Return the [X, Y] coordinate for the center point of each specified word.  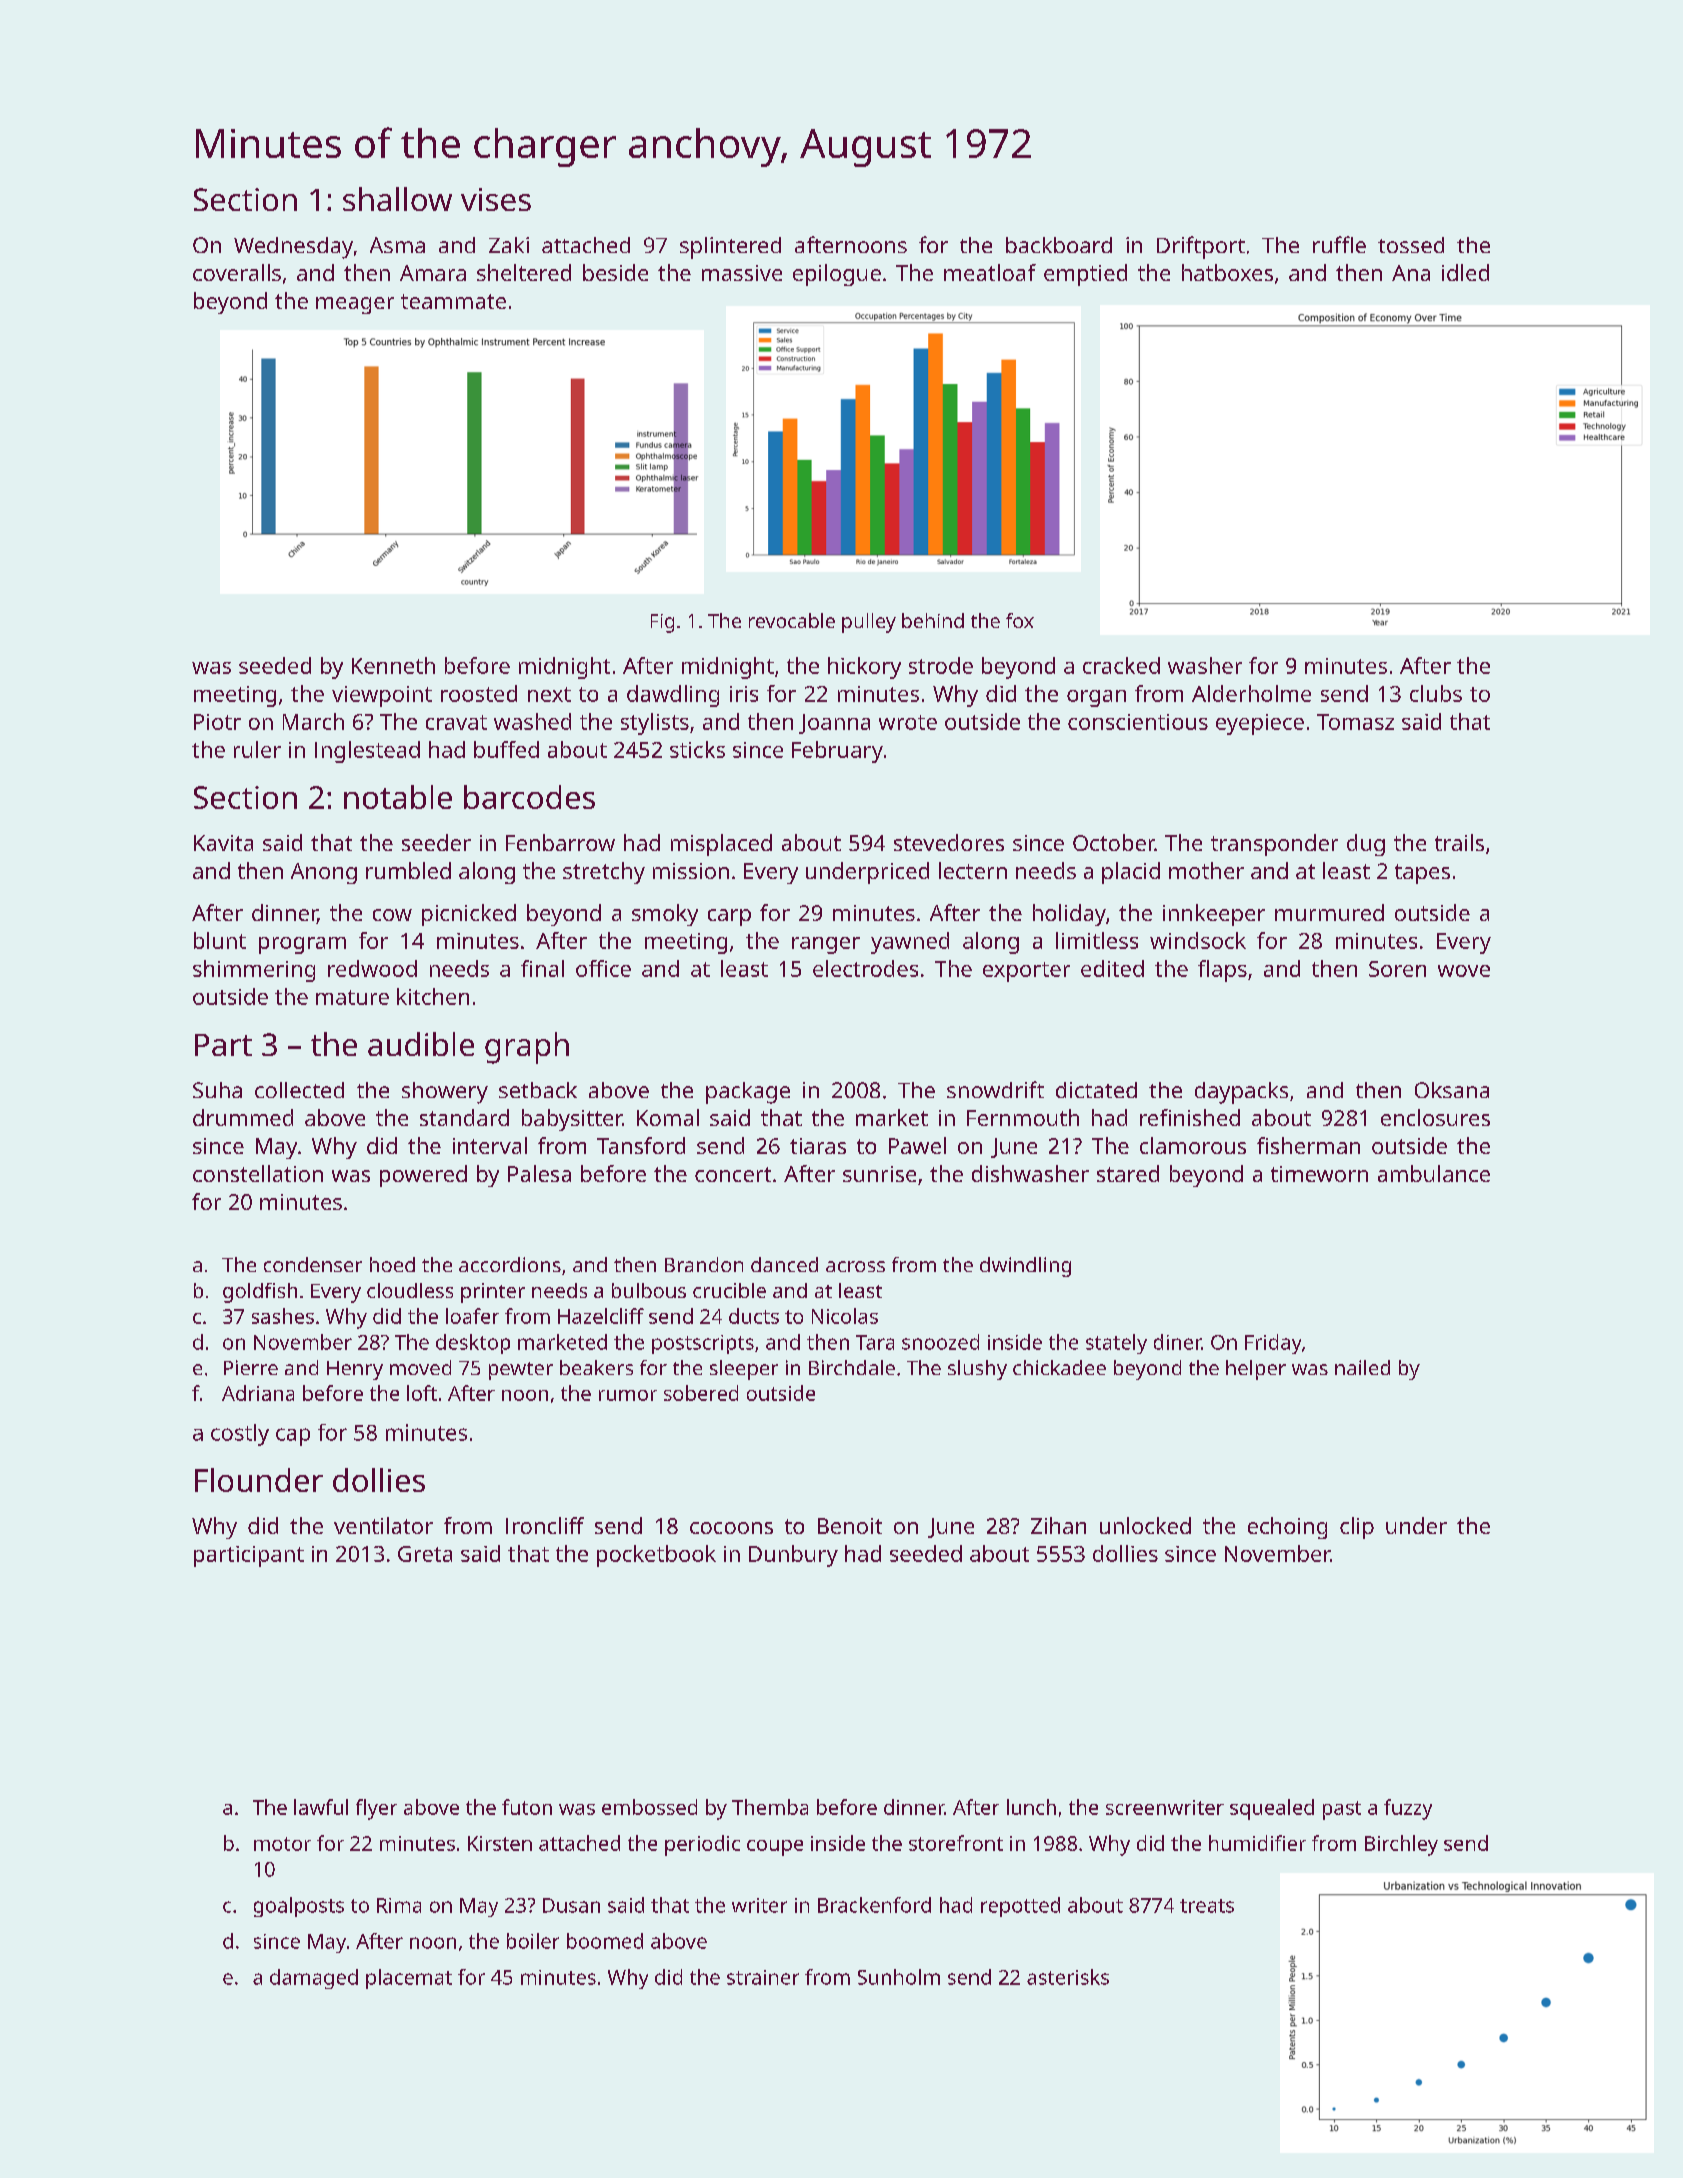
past [1342, 1810]
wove [1464, 971]
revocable [792, 620]
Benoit [850, 1526]
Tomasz [1355, 722]
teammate [453, 301]
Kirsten [500, 1843]
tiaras [818, 1146]
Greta [425, 1554]
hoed [392, 1264]
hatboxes [1227, 272]
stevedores [949, 842]
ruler [257, 749]
